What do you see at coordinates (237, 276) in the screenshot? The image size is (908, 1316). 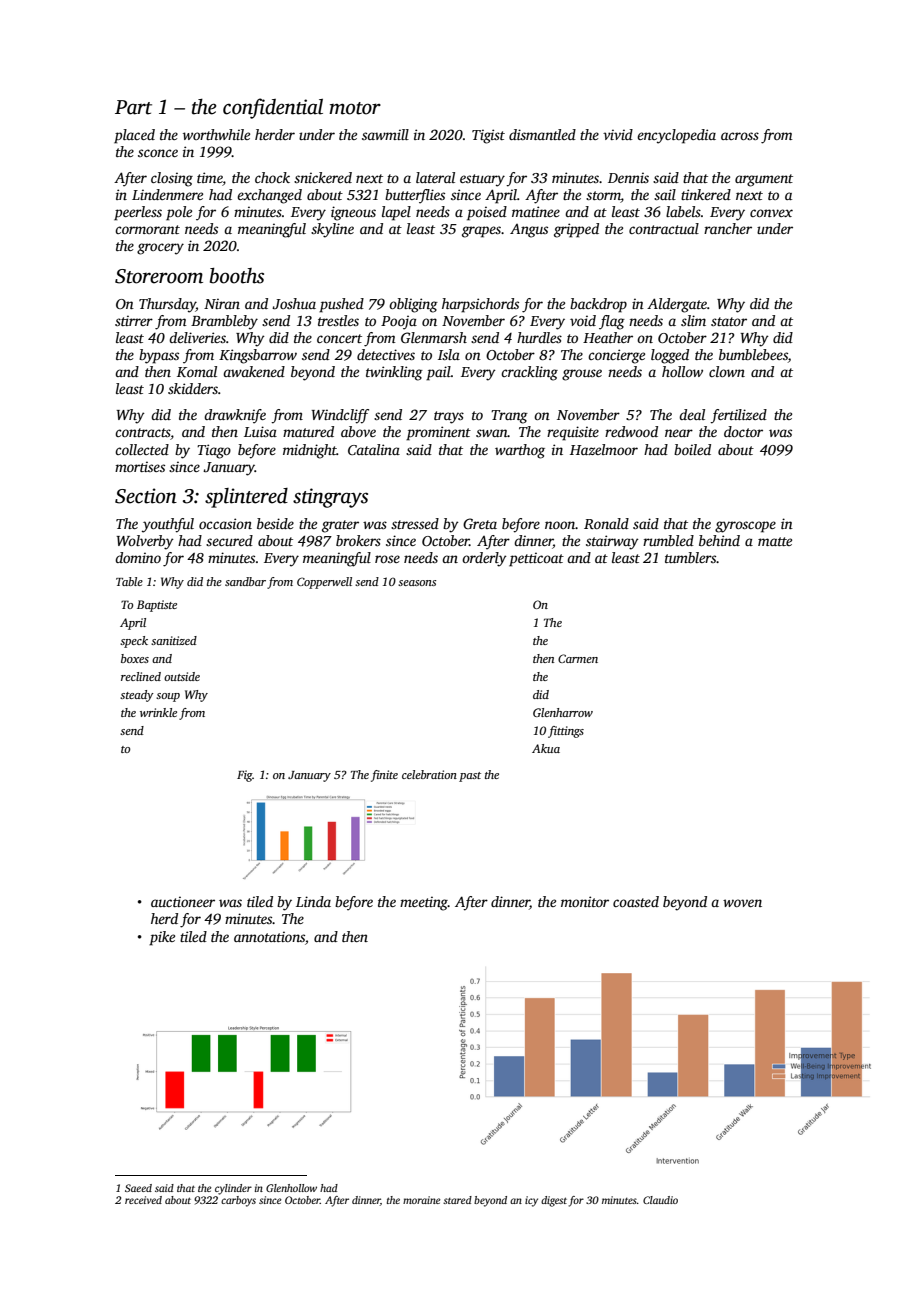 I see `booths` at bounding box center [237, 276].
